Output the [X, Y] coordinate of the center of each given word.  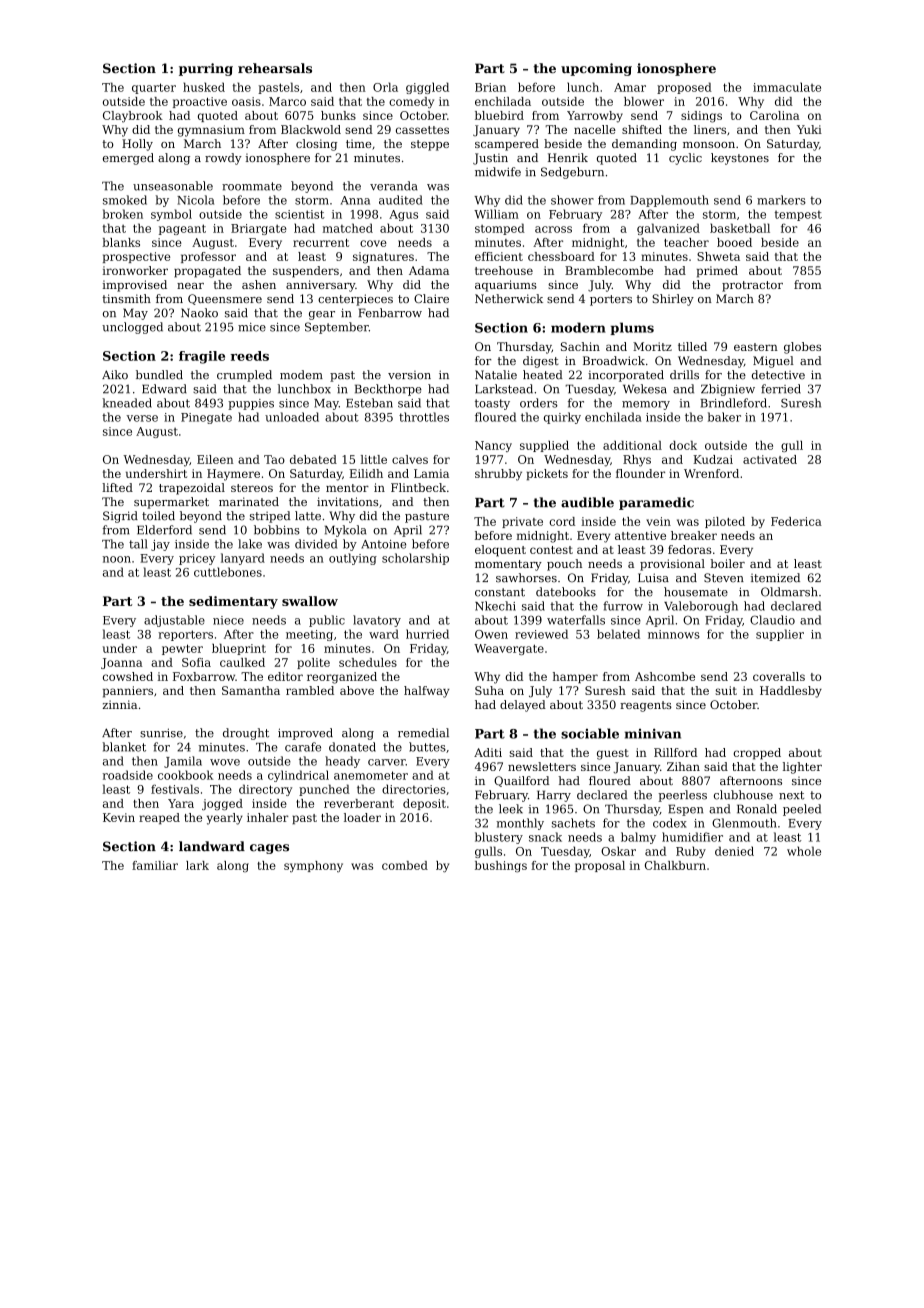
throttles [424, 417]
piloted [725, 522]
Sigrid [120, 517]
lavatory [377, 621]
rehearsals [275, 68]
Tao [274, 459]
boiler [727, 563]
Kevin [119, 817]
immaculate [787, 87]
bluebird [499, 115]
